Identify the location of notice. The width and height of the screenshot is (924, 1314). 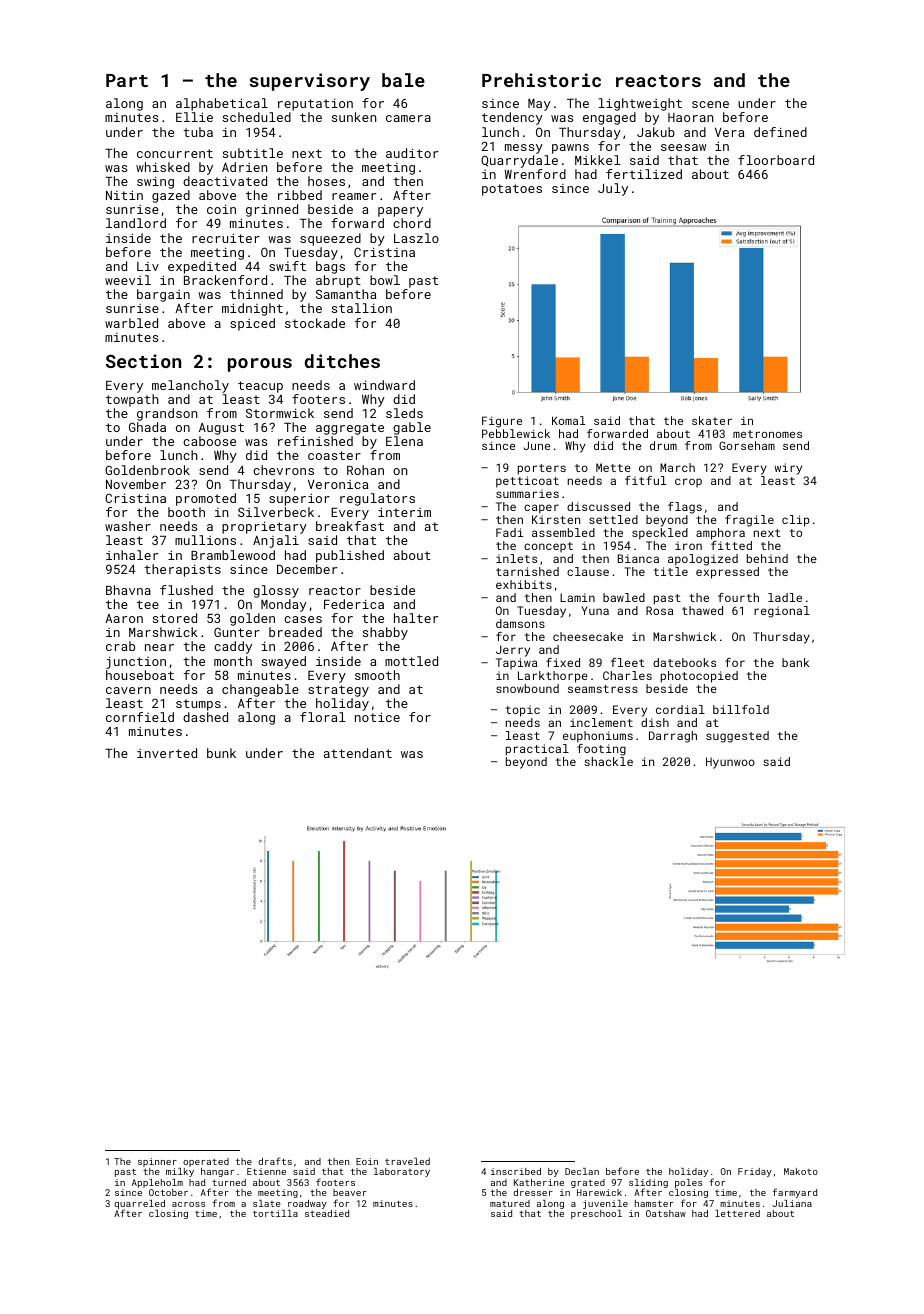
(377, 717).
